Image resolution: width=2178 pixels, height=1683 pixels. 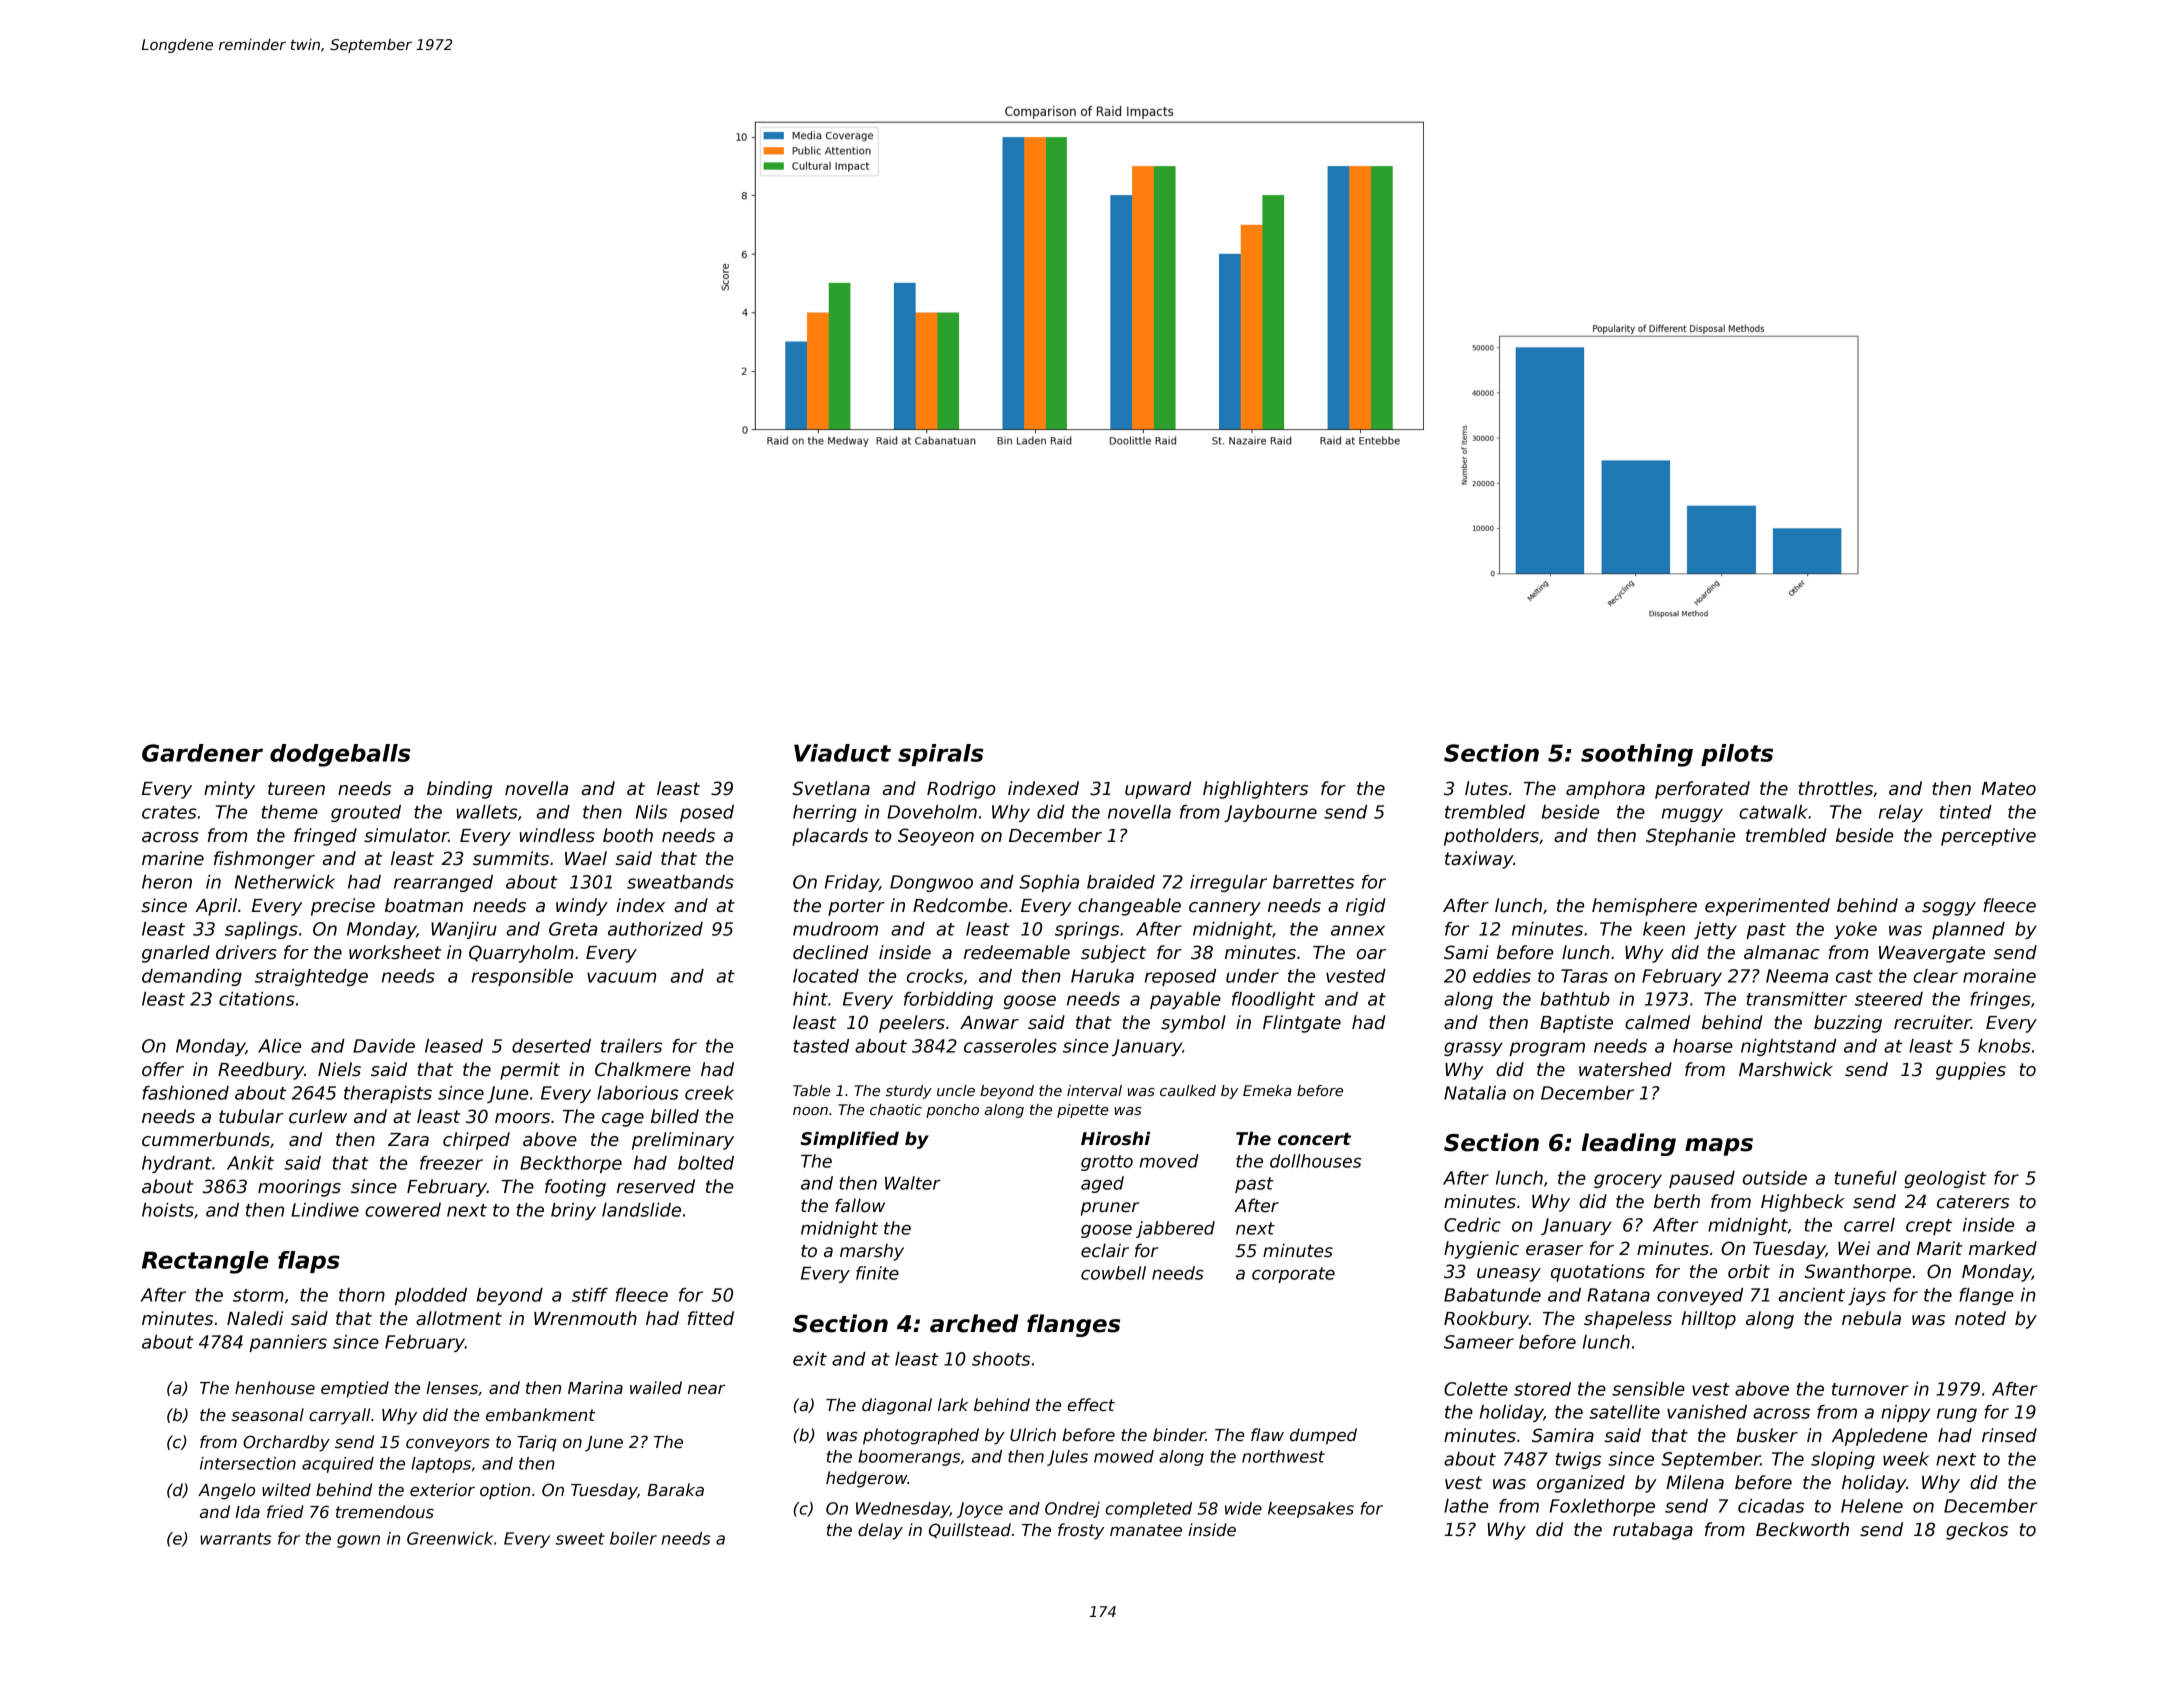 I want to click on Gardener, so click(x=202, y=753).
